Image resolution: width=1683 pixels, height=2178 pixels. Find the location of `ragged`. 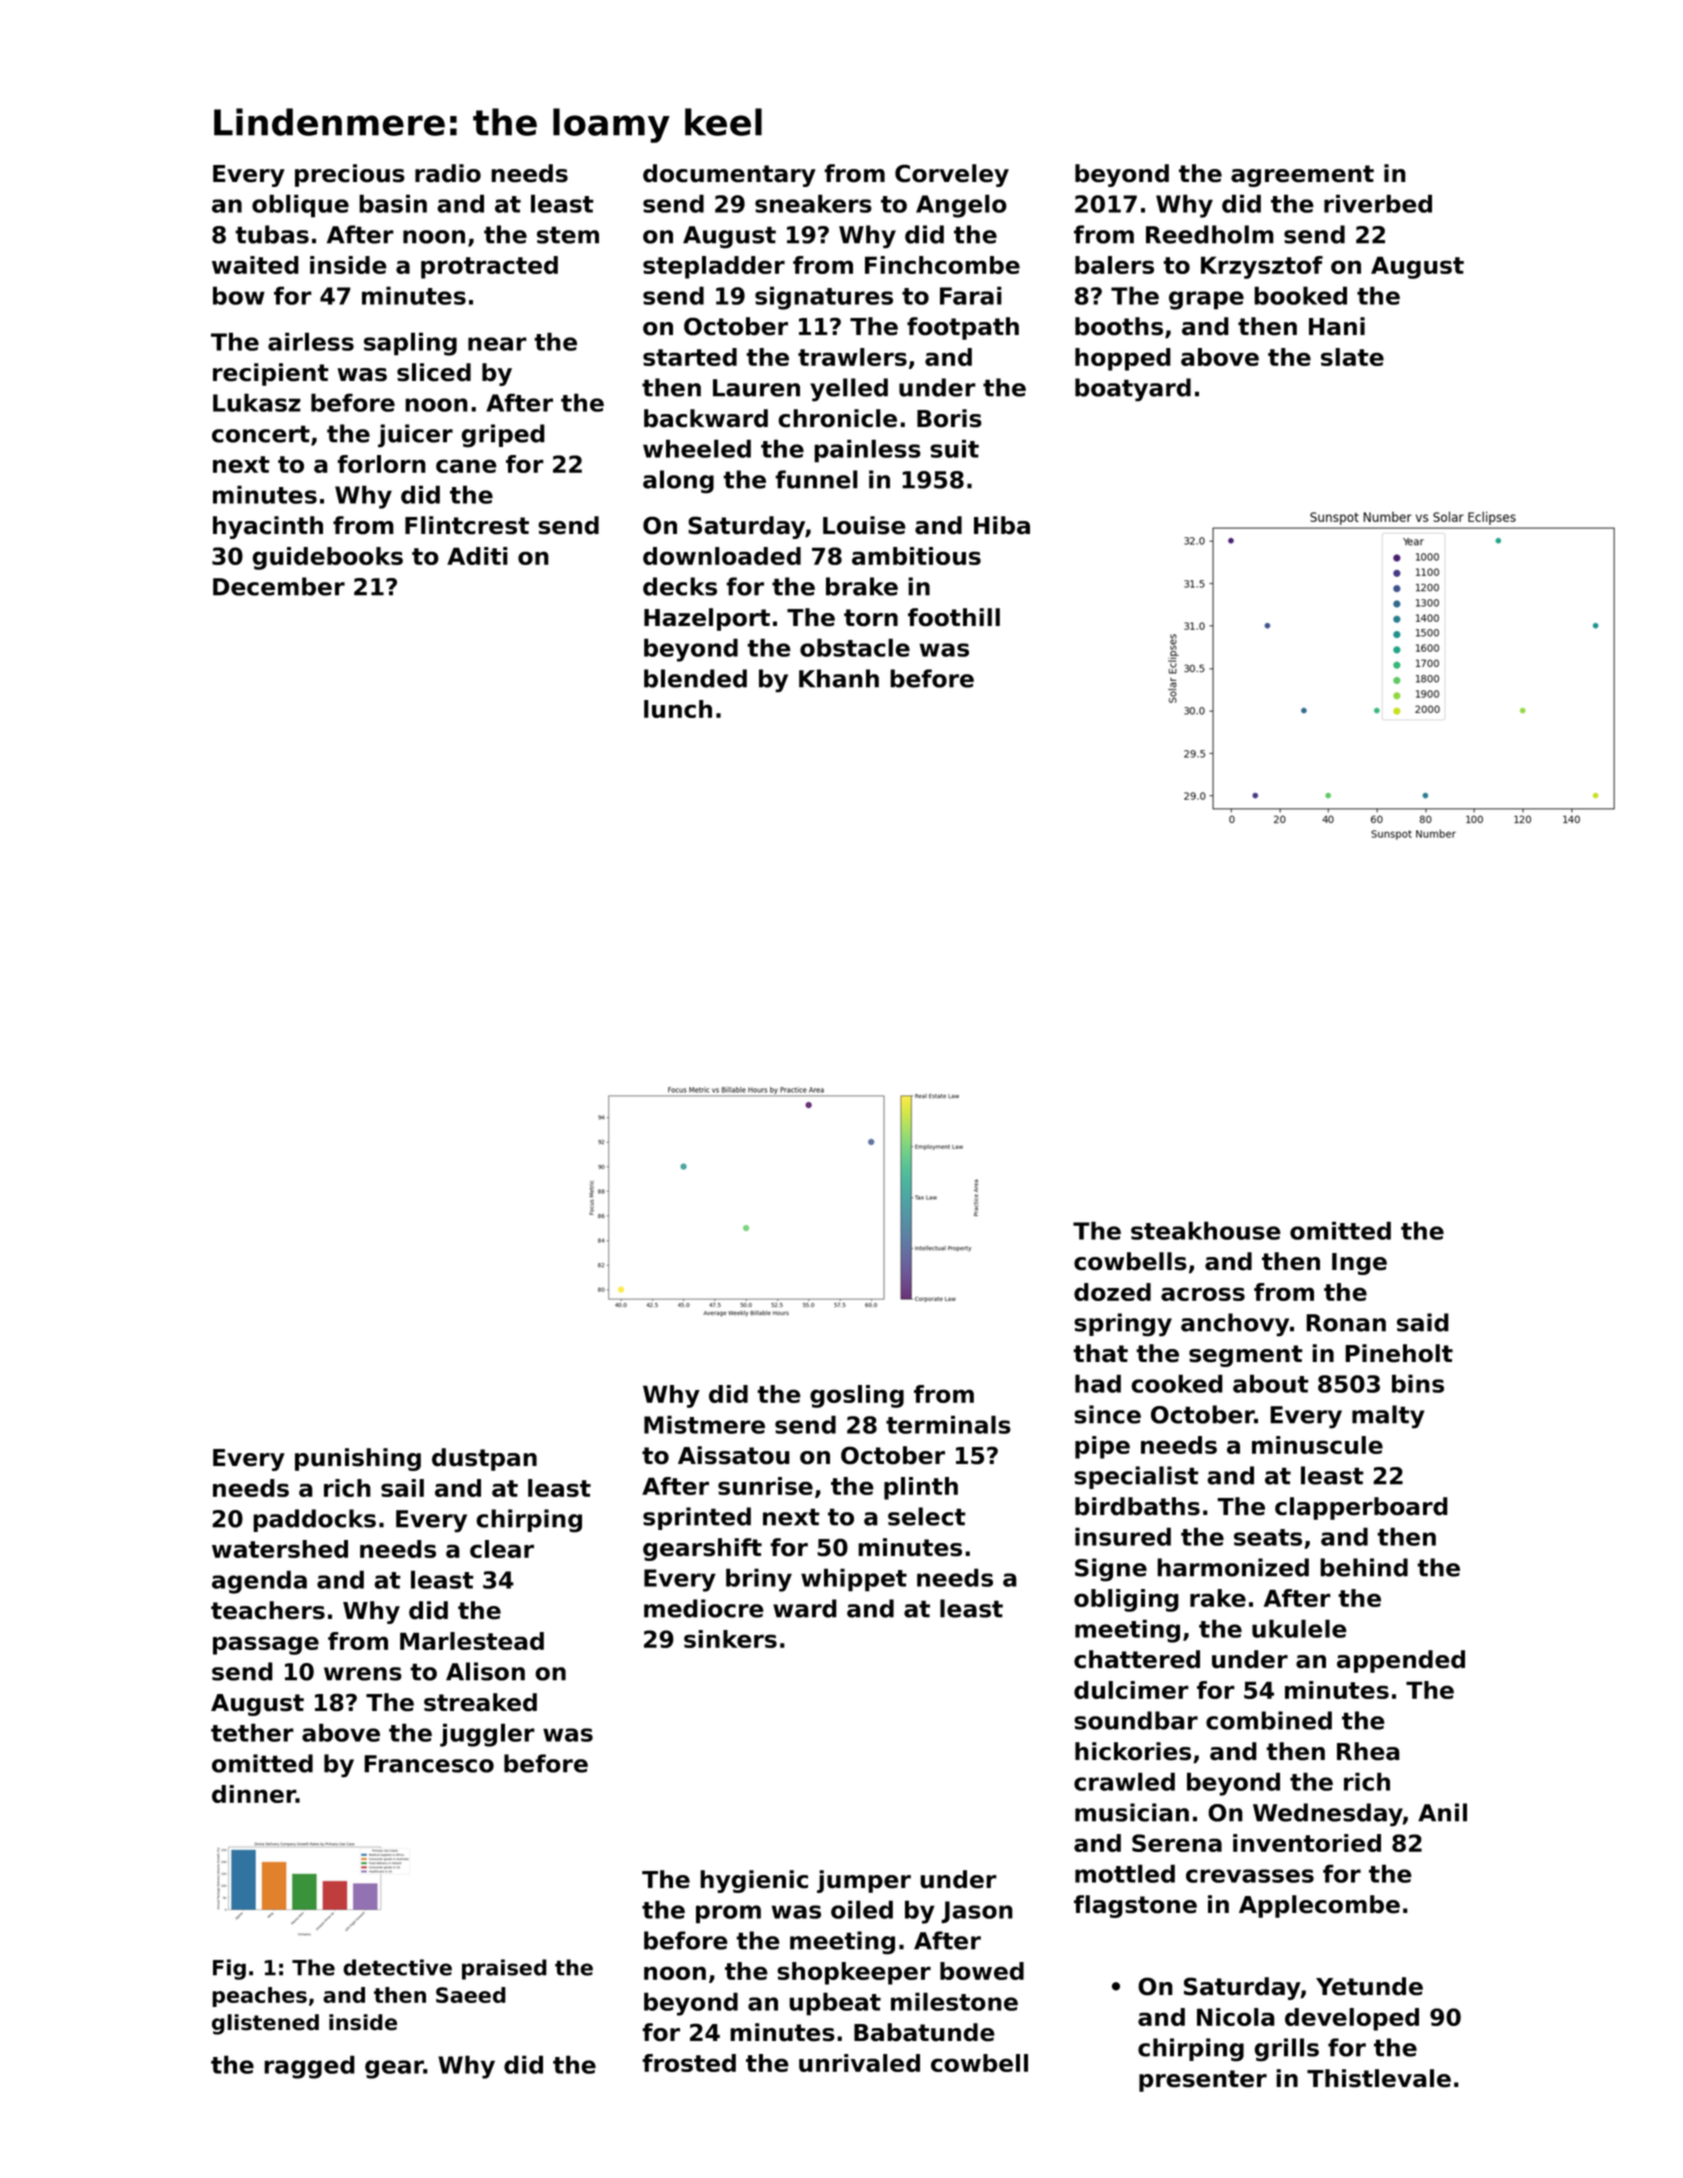

ragged is located at coordinates (309, 2067).
